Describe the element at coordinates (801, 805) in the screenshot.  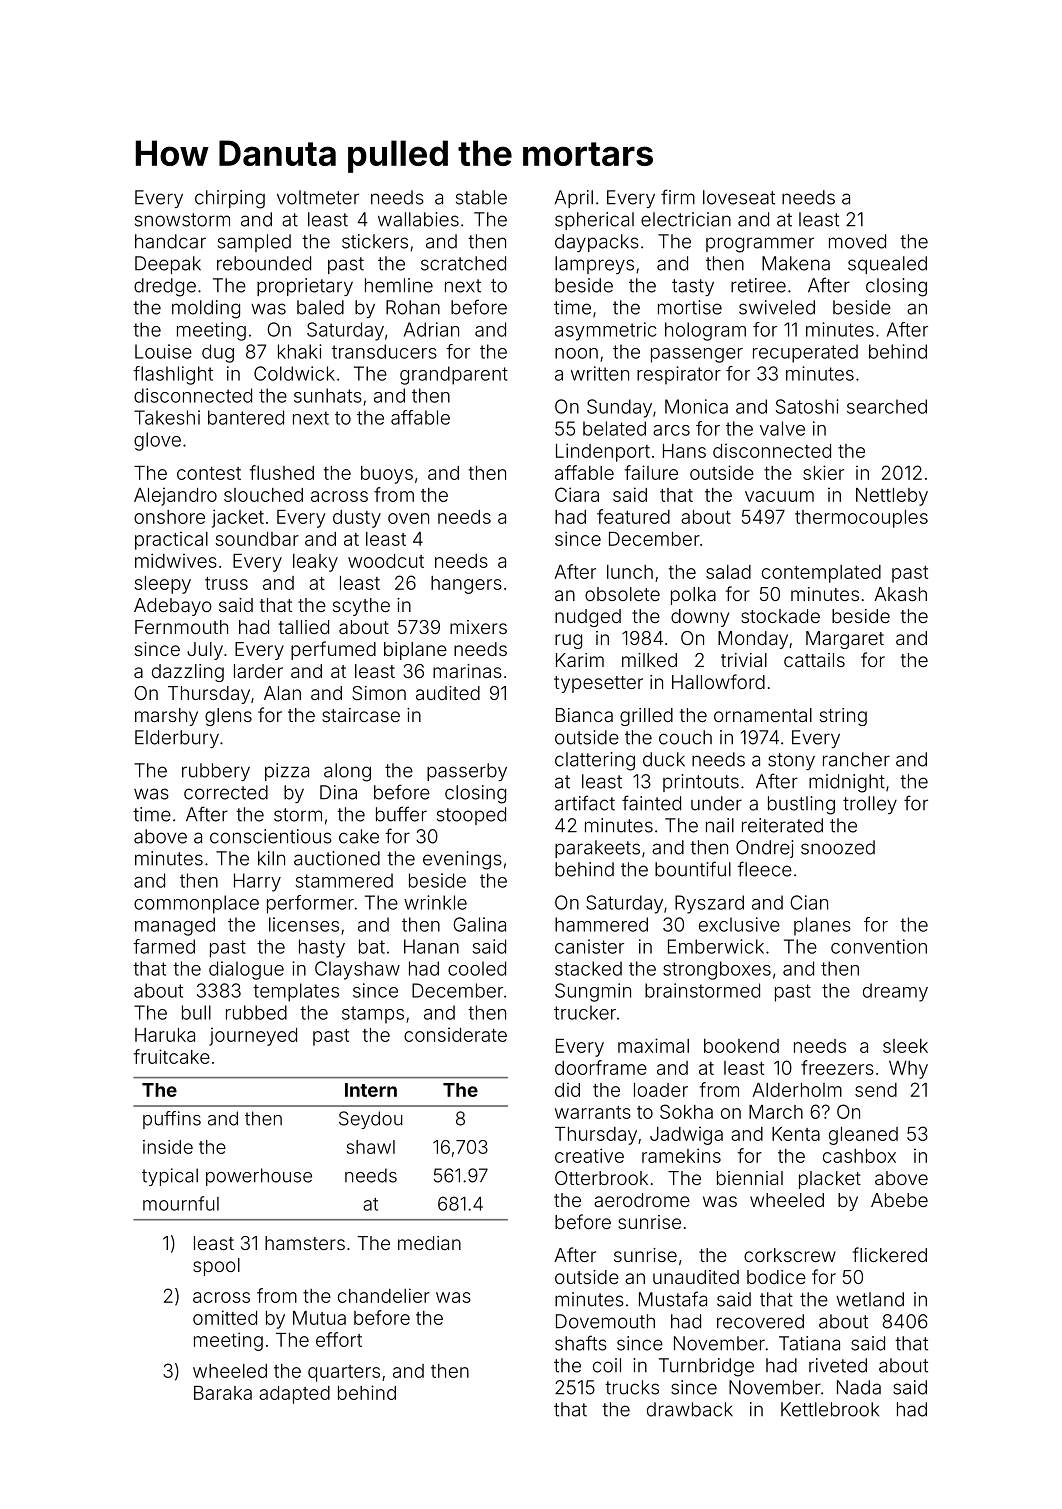
I see `bustling` at that location.
